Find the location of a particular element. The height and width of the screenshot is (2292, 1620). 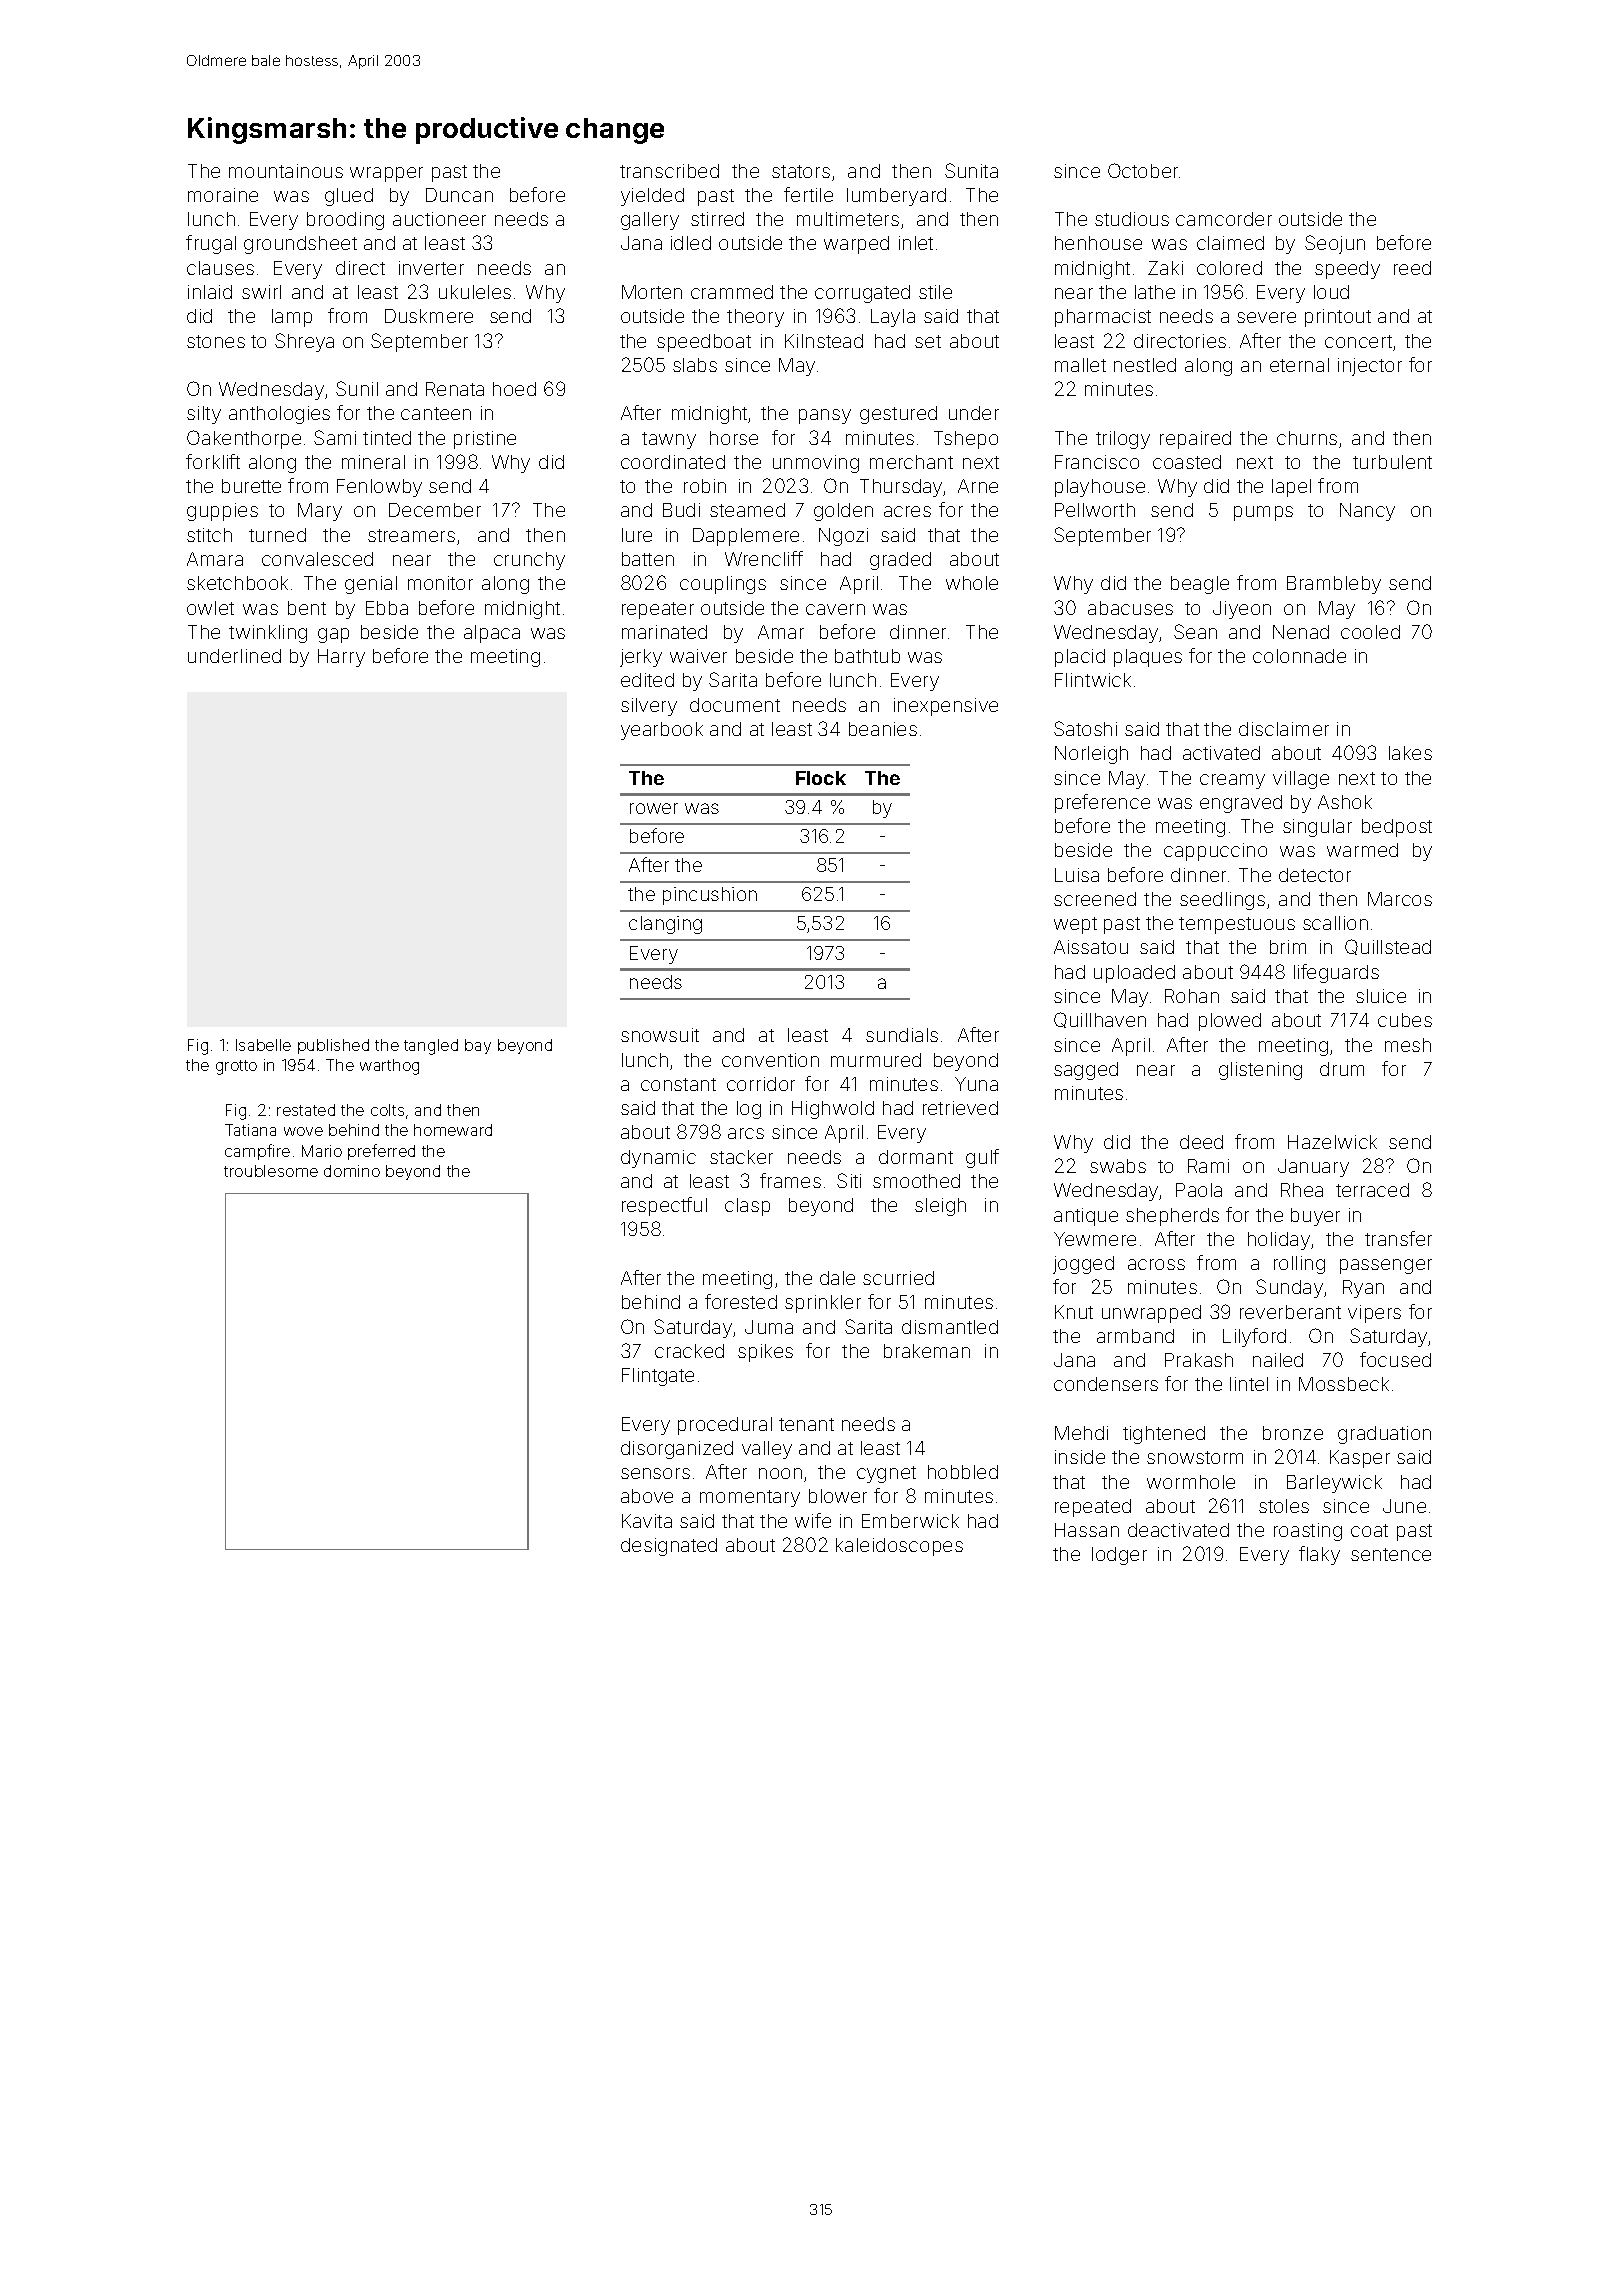

domino is located at coordinates (352, 1171).
